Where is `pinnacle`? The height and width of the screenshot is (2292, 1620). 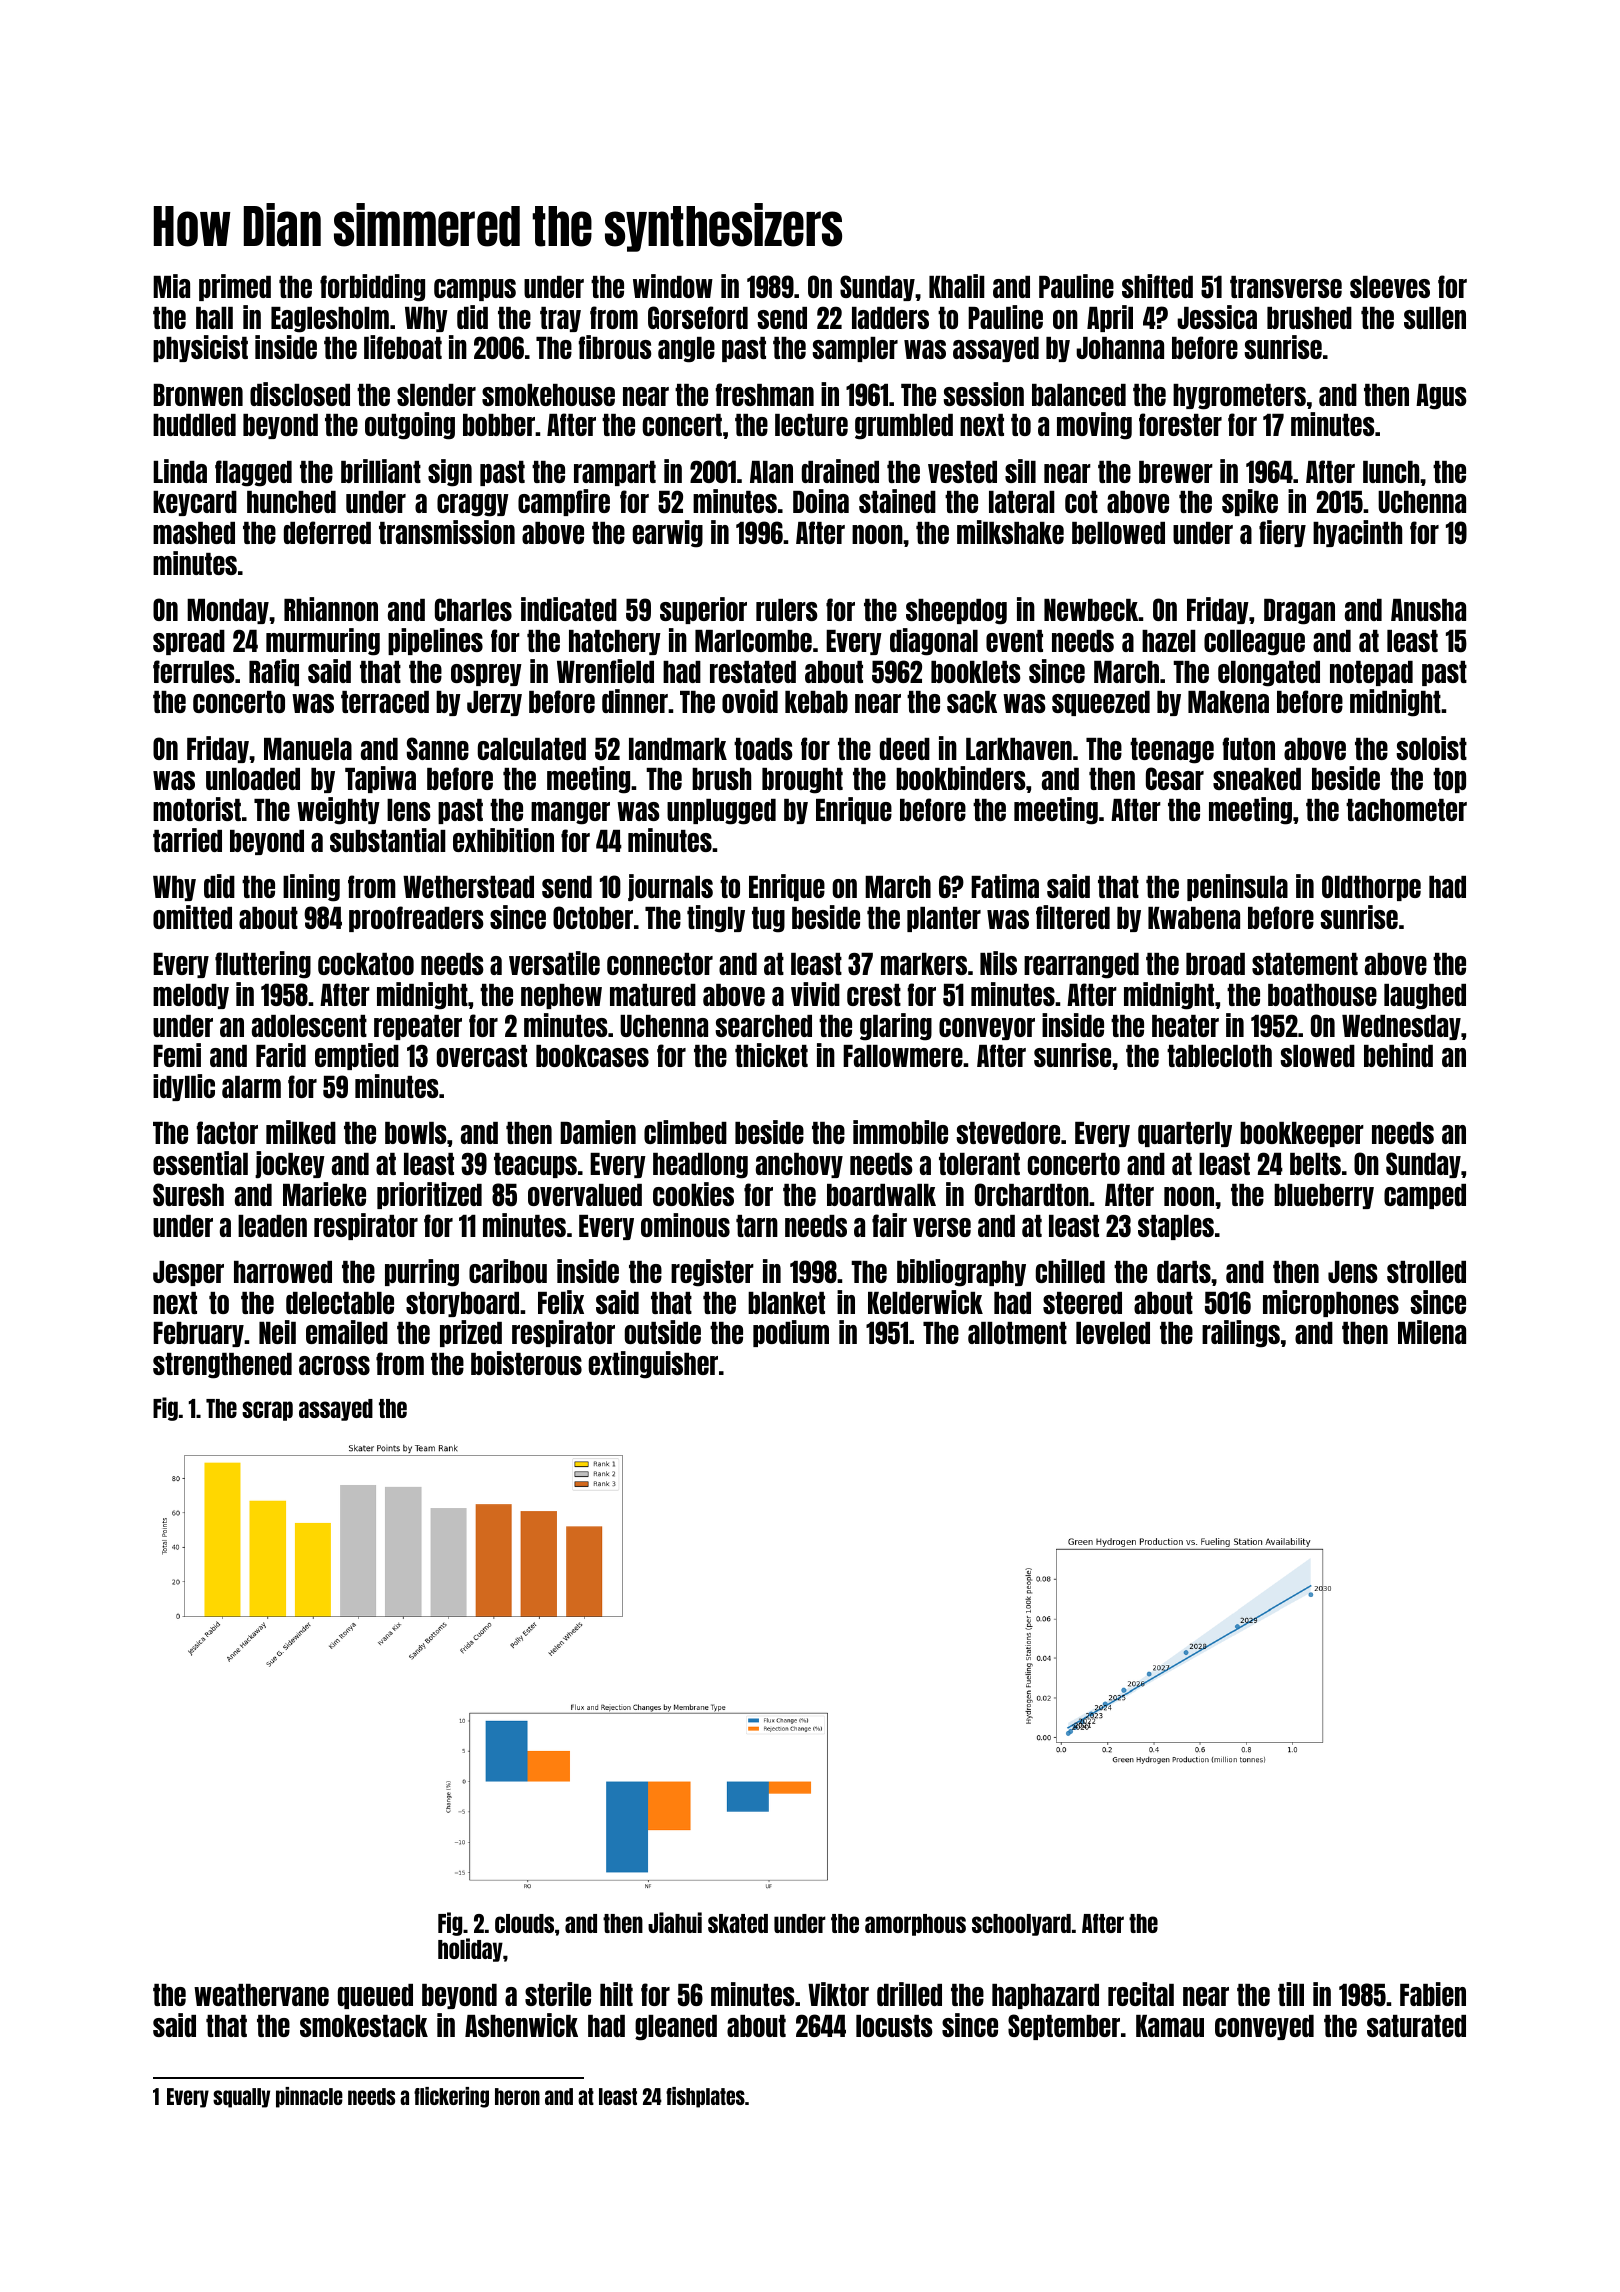
pinnacle is located at coordinates (309, 2097).
